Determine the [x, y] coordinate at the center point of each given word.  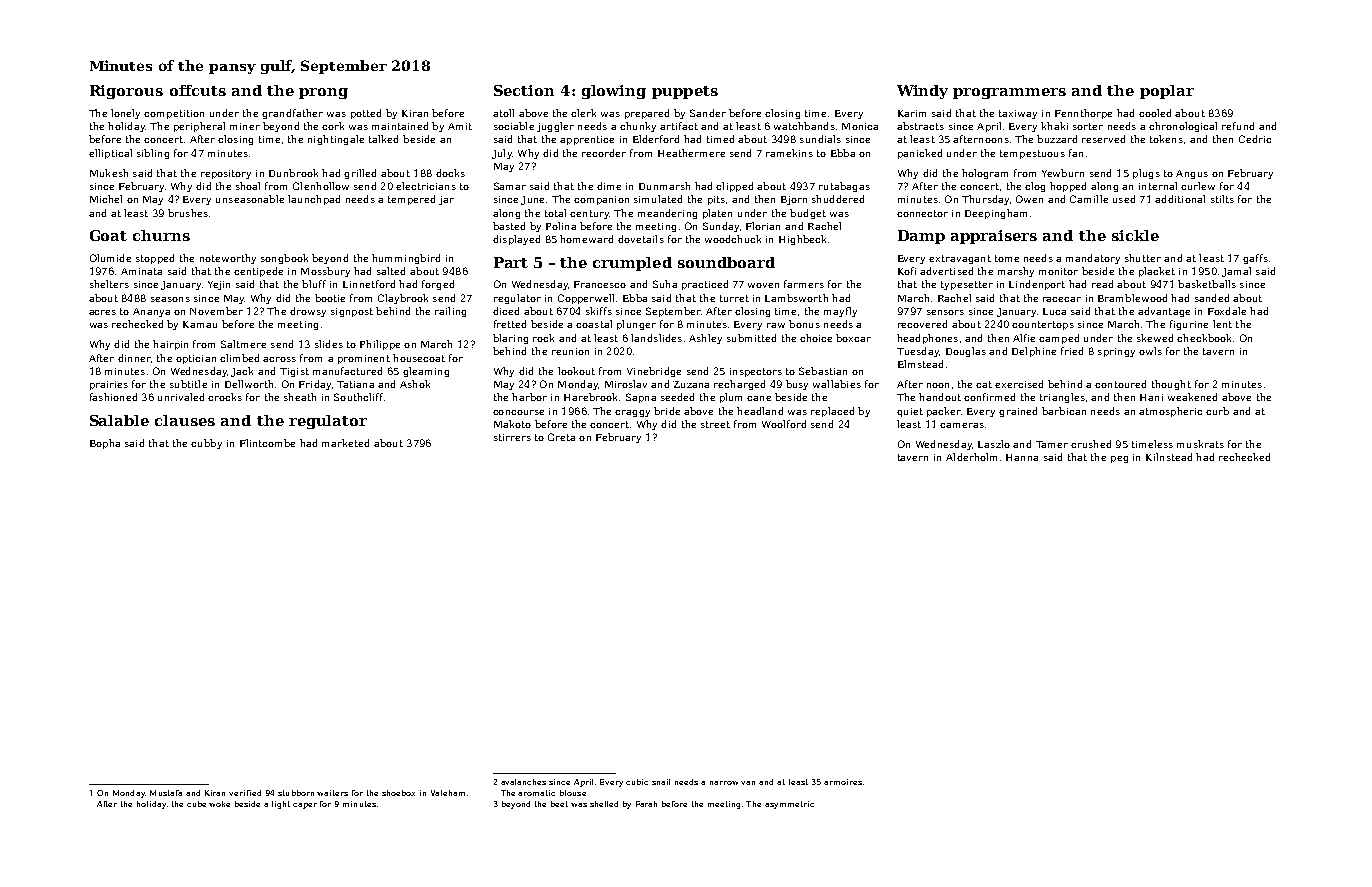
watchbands [804, 126]
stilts [1222, 199]
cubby [206, 444]
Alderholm [971, 457]
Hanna [1022, 457]
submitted [751, 338]
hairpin [170, 345]
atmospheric [1170, 412]
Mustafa [166, 793]
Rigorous [126, 92]
